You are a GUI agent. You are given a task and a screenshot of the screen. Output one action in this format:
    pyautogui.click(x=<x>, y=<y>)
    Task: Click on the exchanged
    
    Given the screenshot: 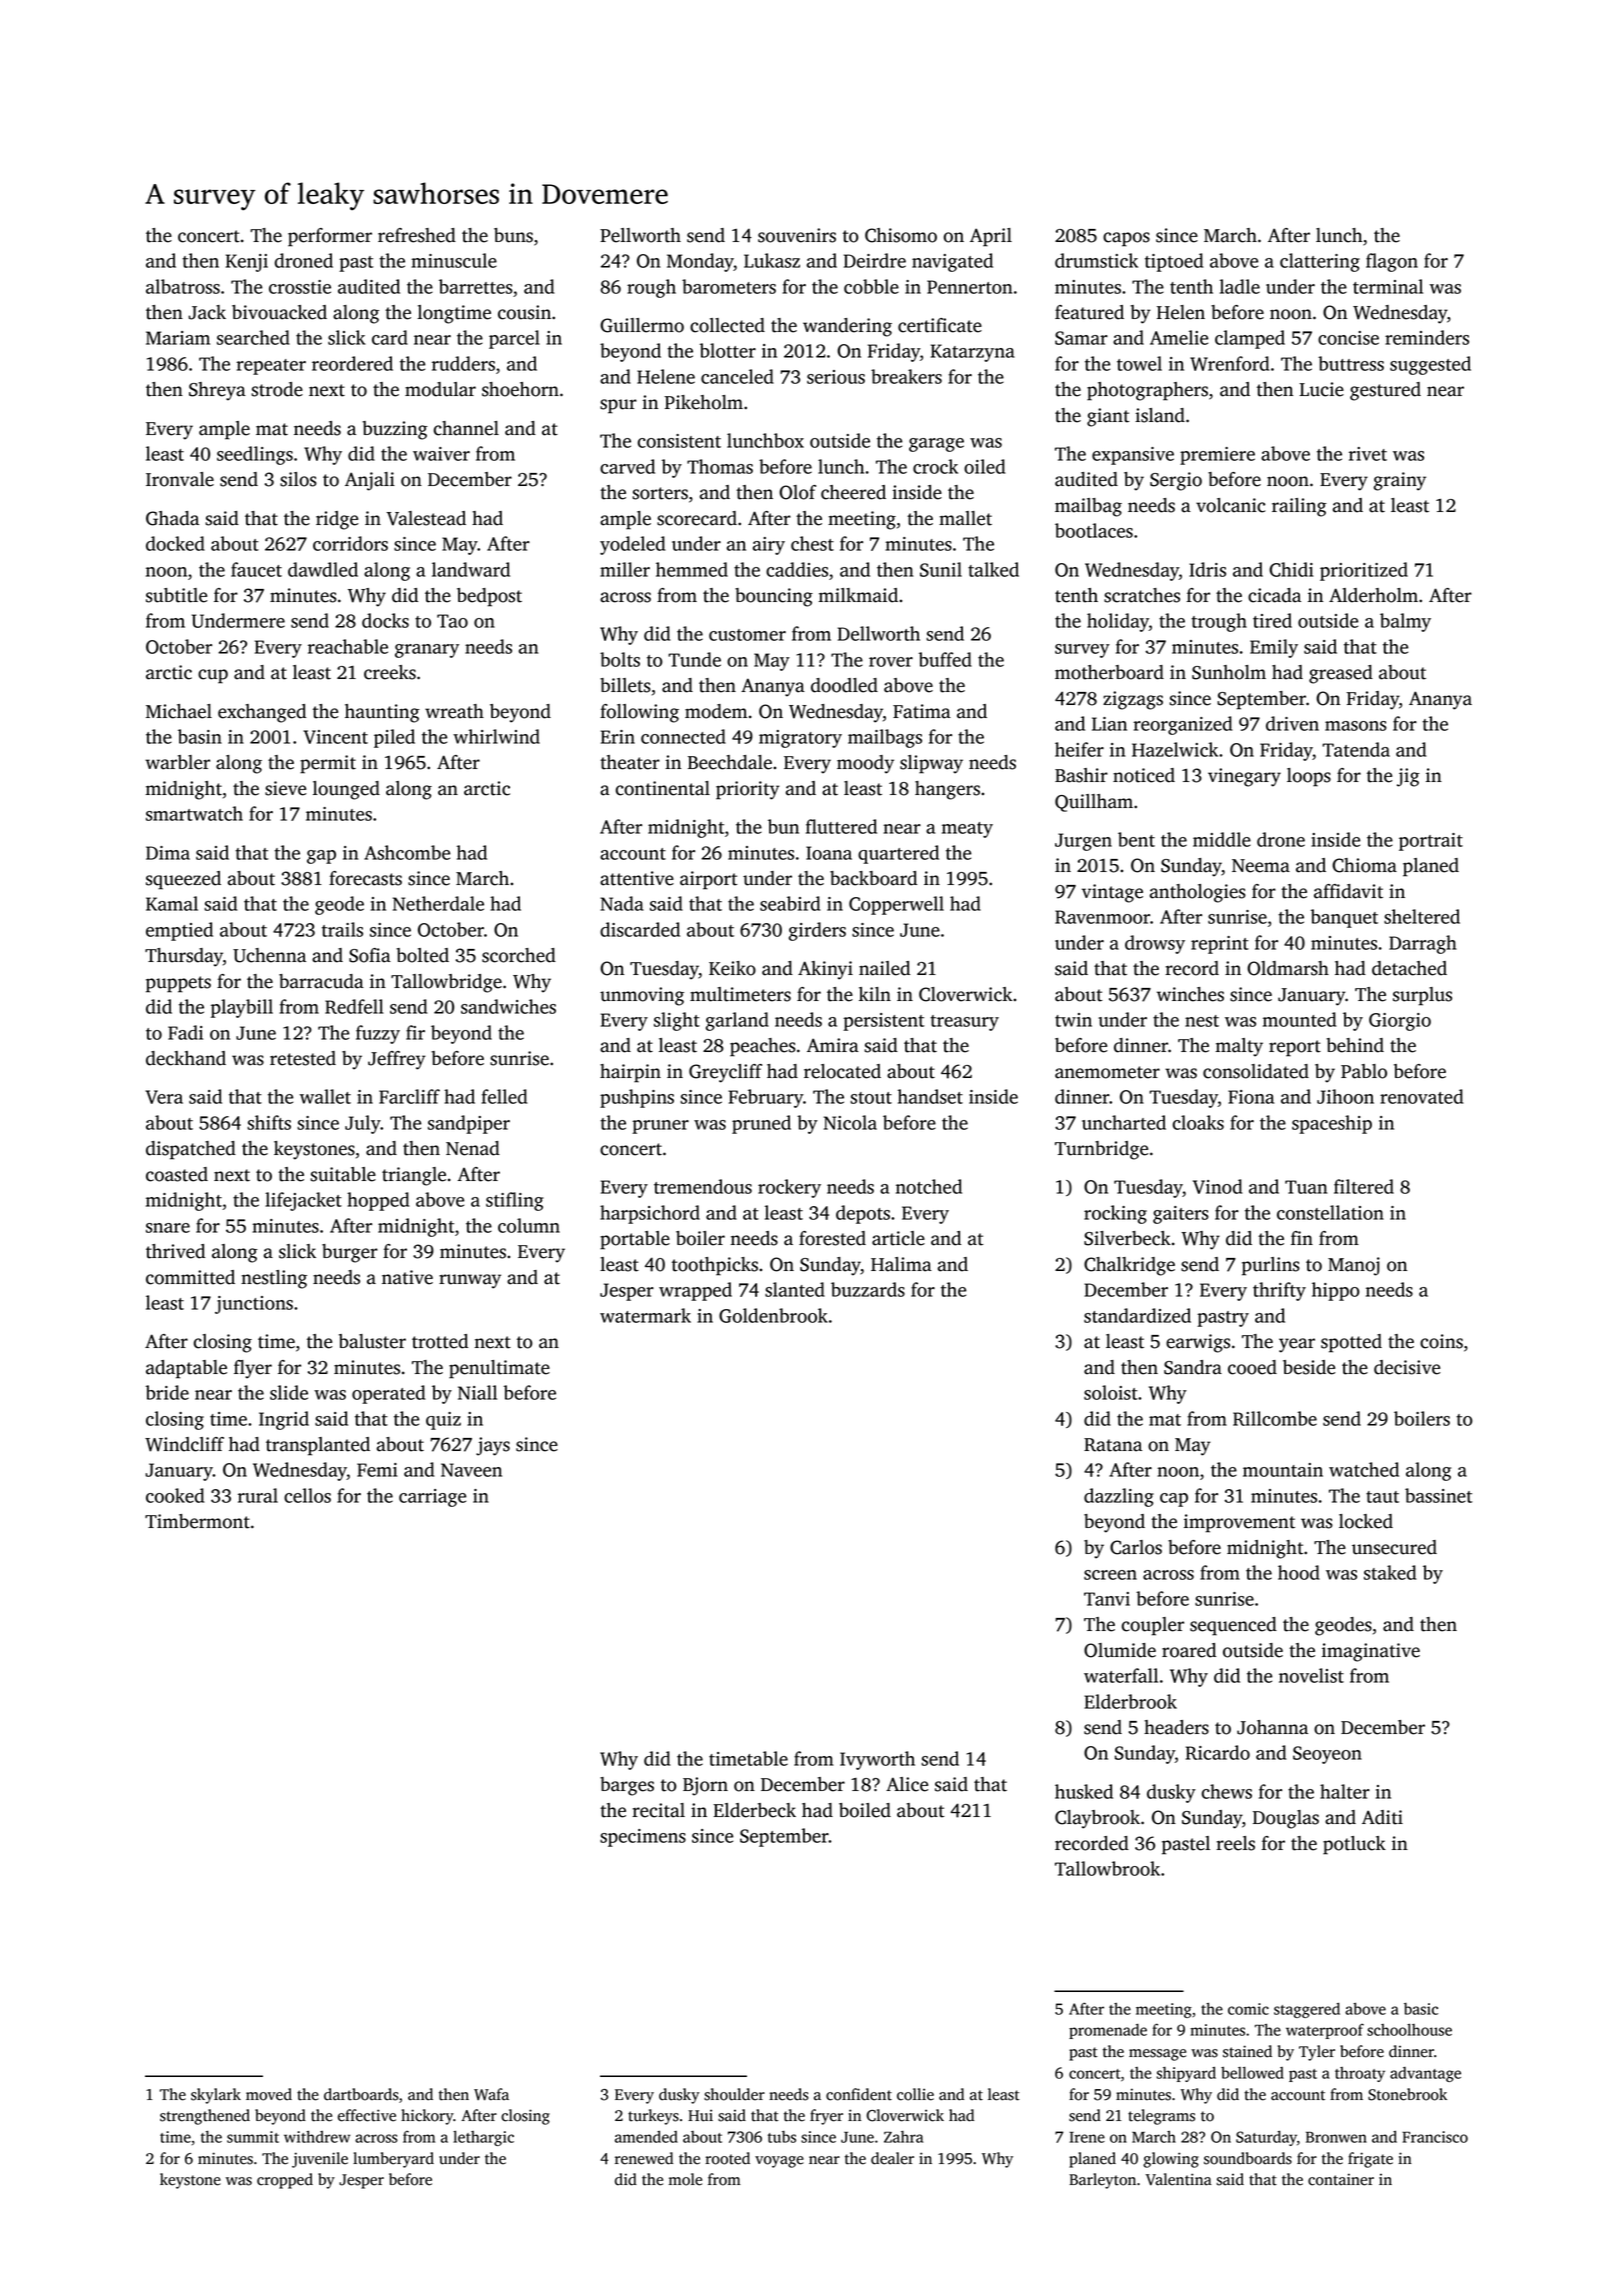 What is the action you would take?
    pyautogui.click(x=262, y=713)
